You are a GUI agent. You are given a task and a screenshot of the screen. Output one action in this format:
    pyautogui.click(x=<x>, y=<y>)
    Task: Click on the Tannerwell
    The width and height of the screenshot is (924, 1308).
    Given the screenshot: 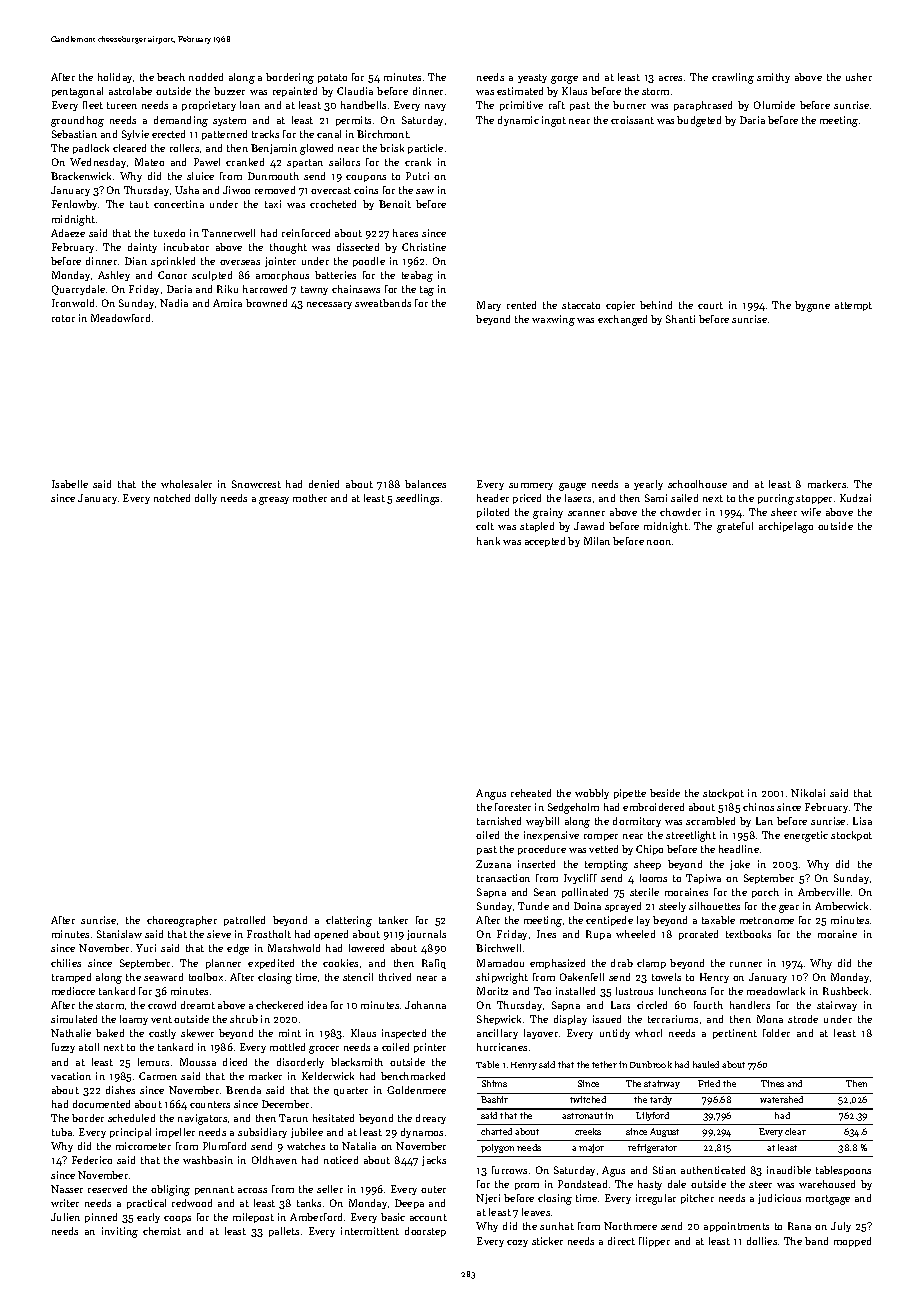 What is the action you would take?
    pyautogui.click(x=228, y=233)
